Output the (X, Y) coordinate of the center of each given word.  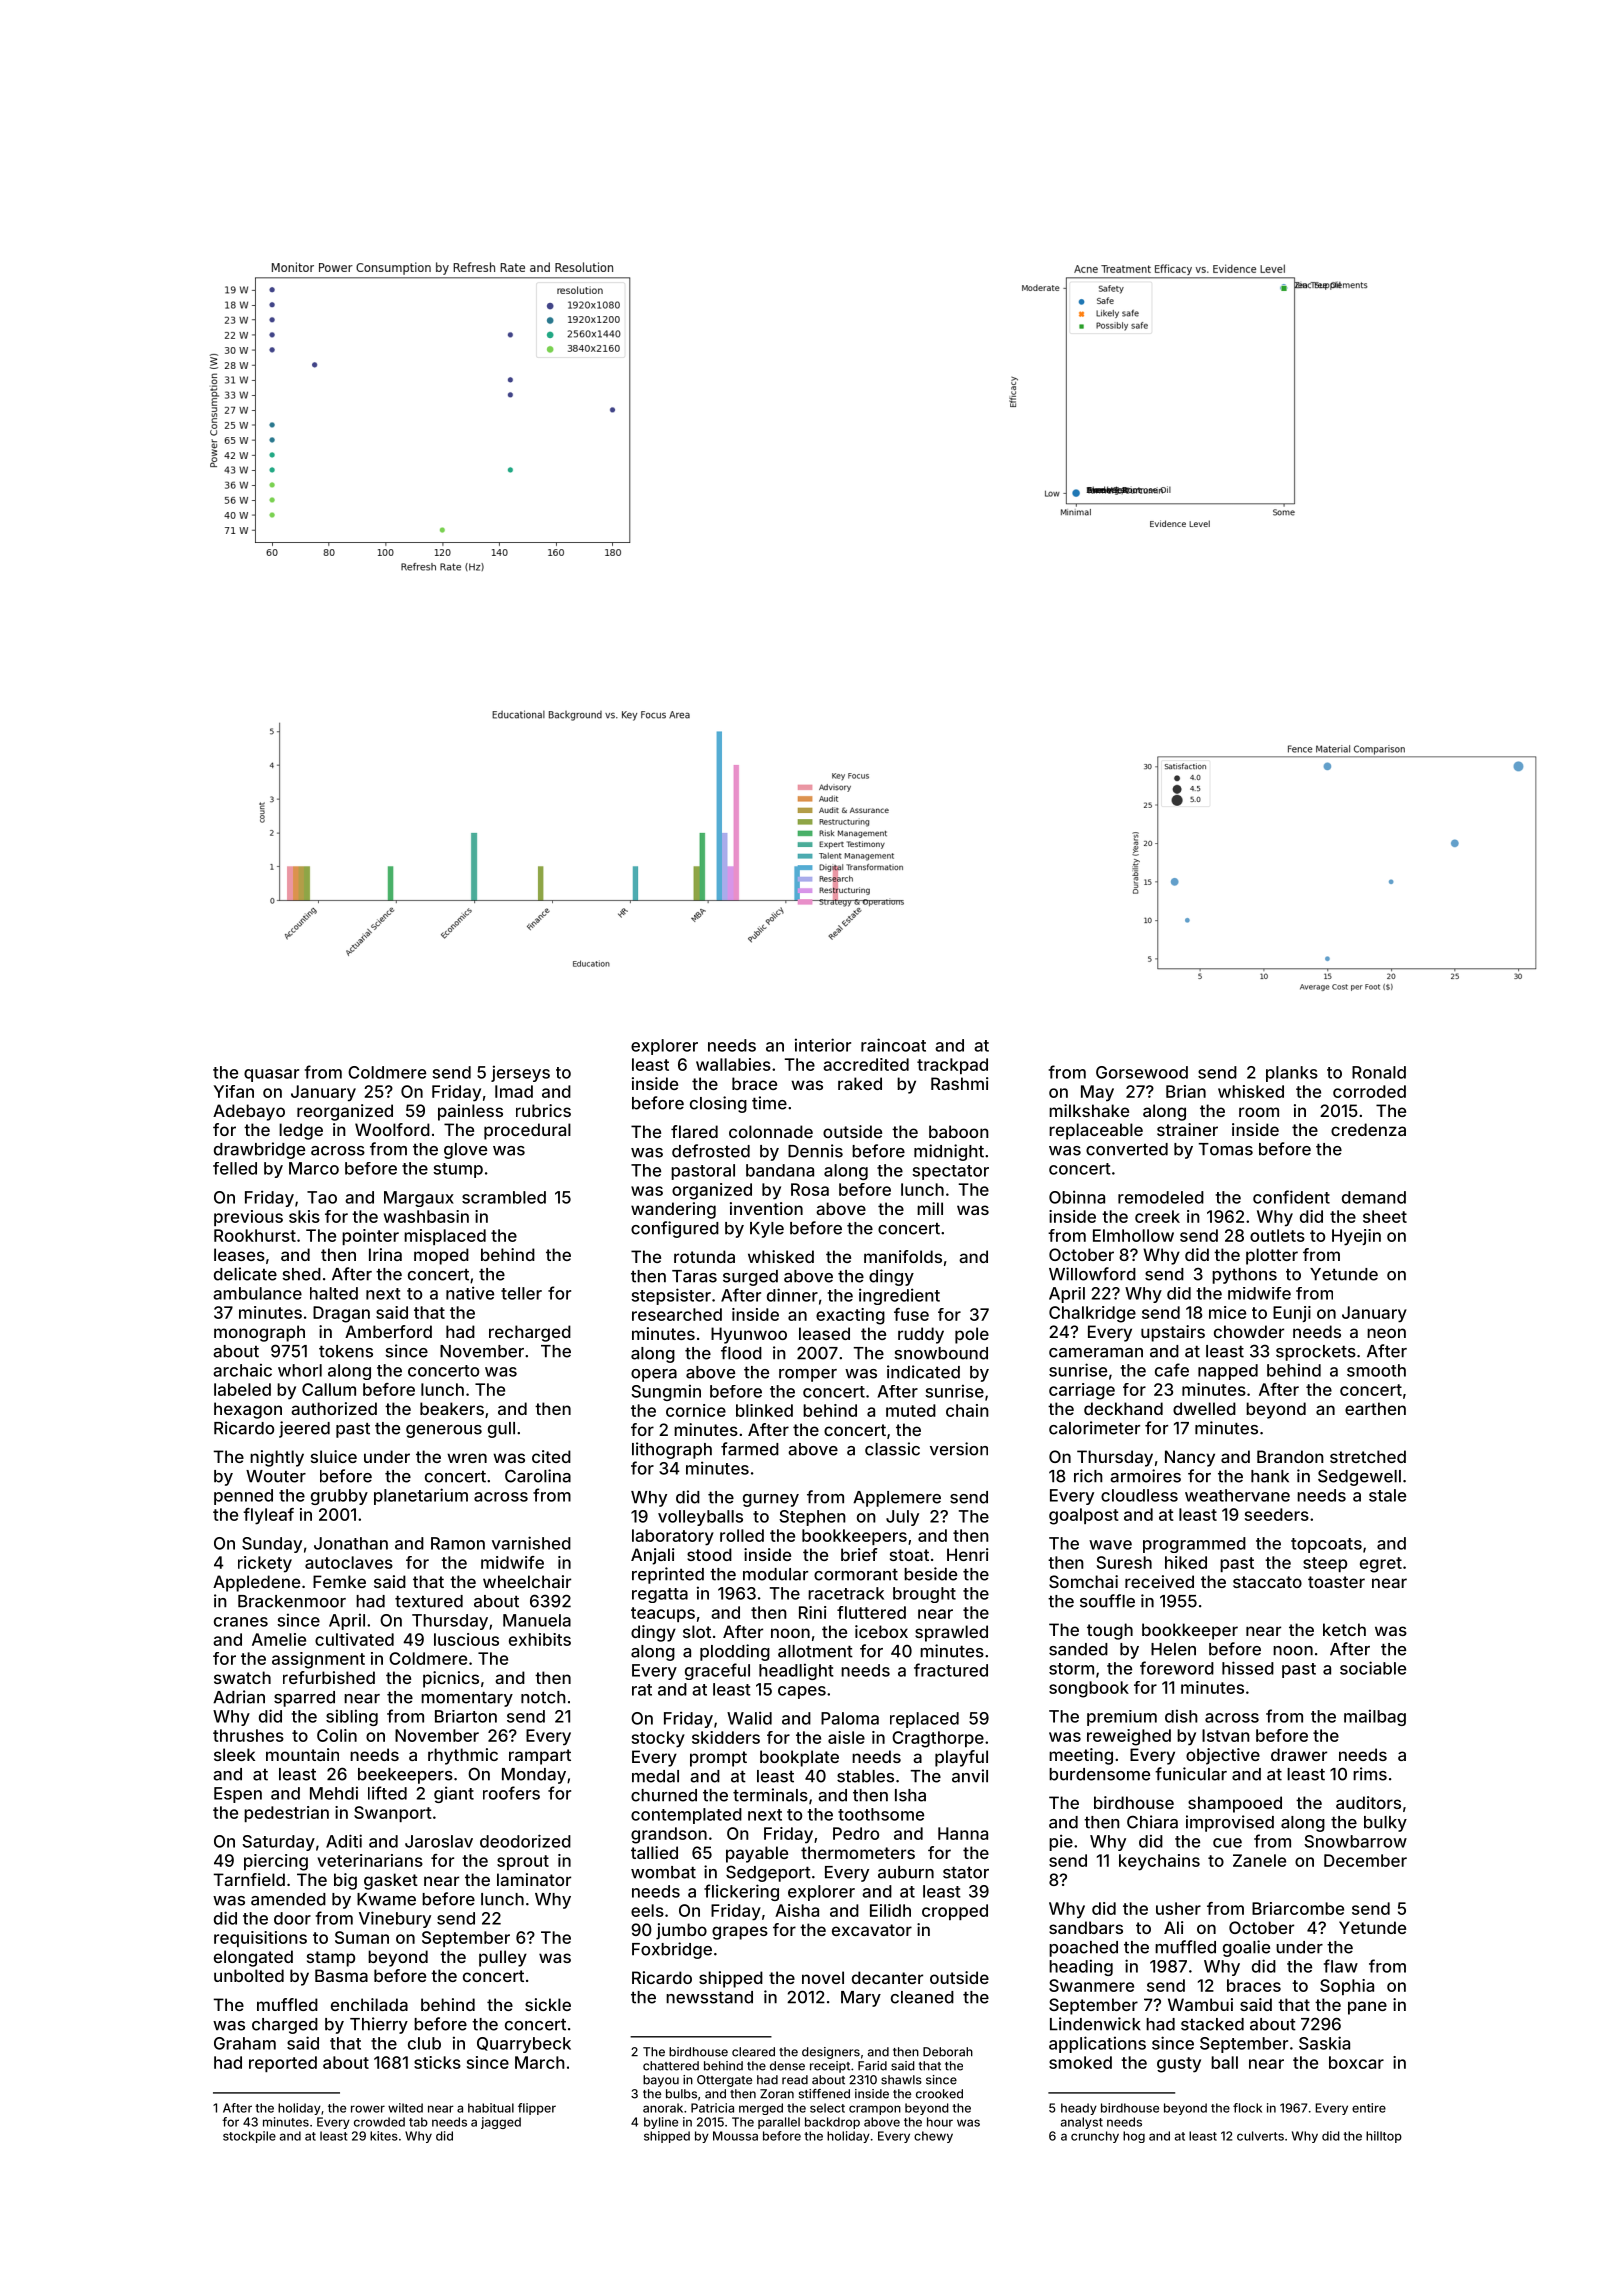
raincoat (893, 1045)
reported (283, 2064)
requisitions (260, 1939)
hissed (1248, 1668)
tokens (346, 1351)
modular (775, 1574)
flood (741, 1353)
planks (1292, 1074)
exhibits (540, 1639)
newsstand (709, 1997)
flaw (1340, 1966)
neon (1386, 1333)
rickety (265, 1564)
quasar (271, 1075)
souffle (1107, 1601)
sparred (304, 1699)
